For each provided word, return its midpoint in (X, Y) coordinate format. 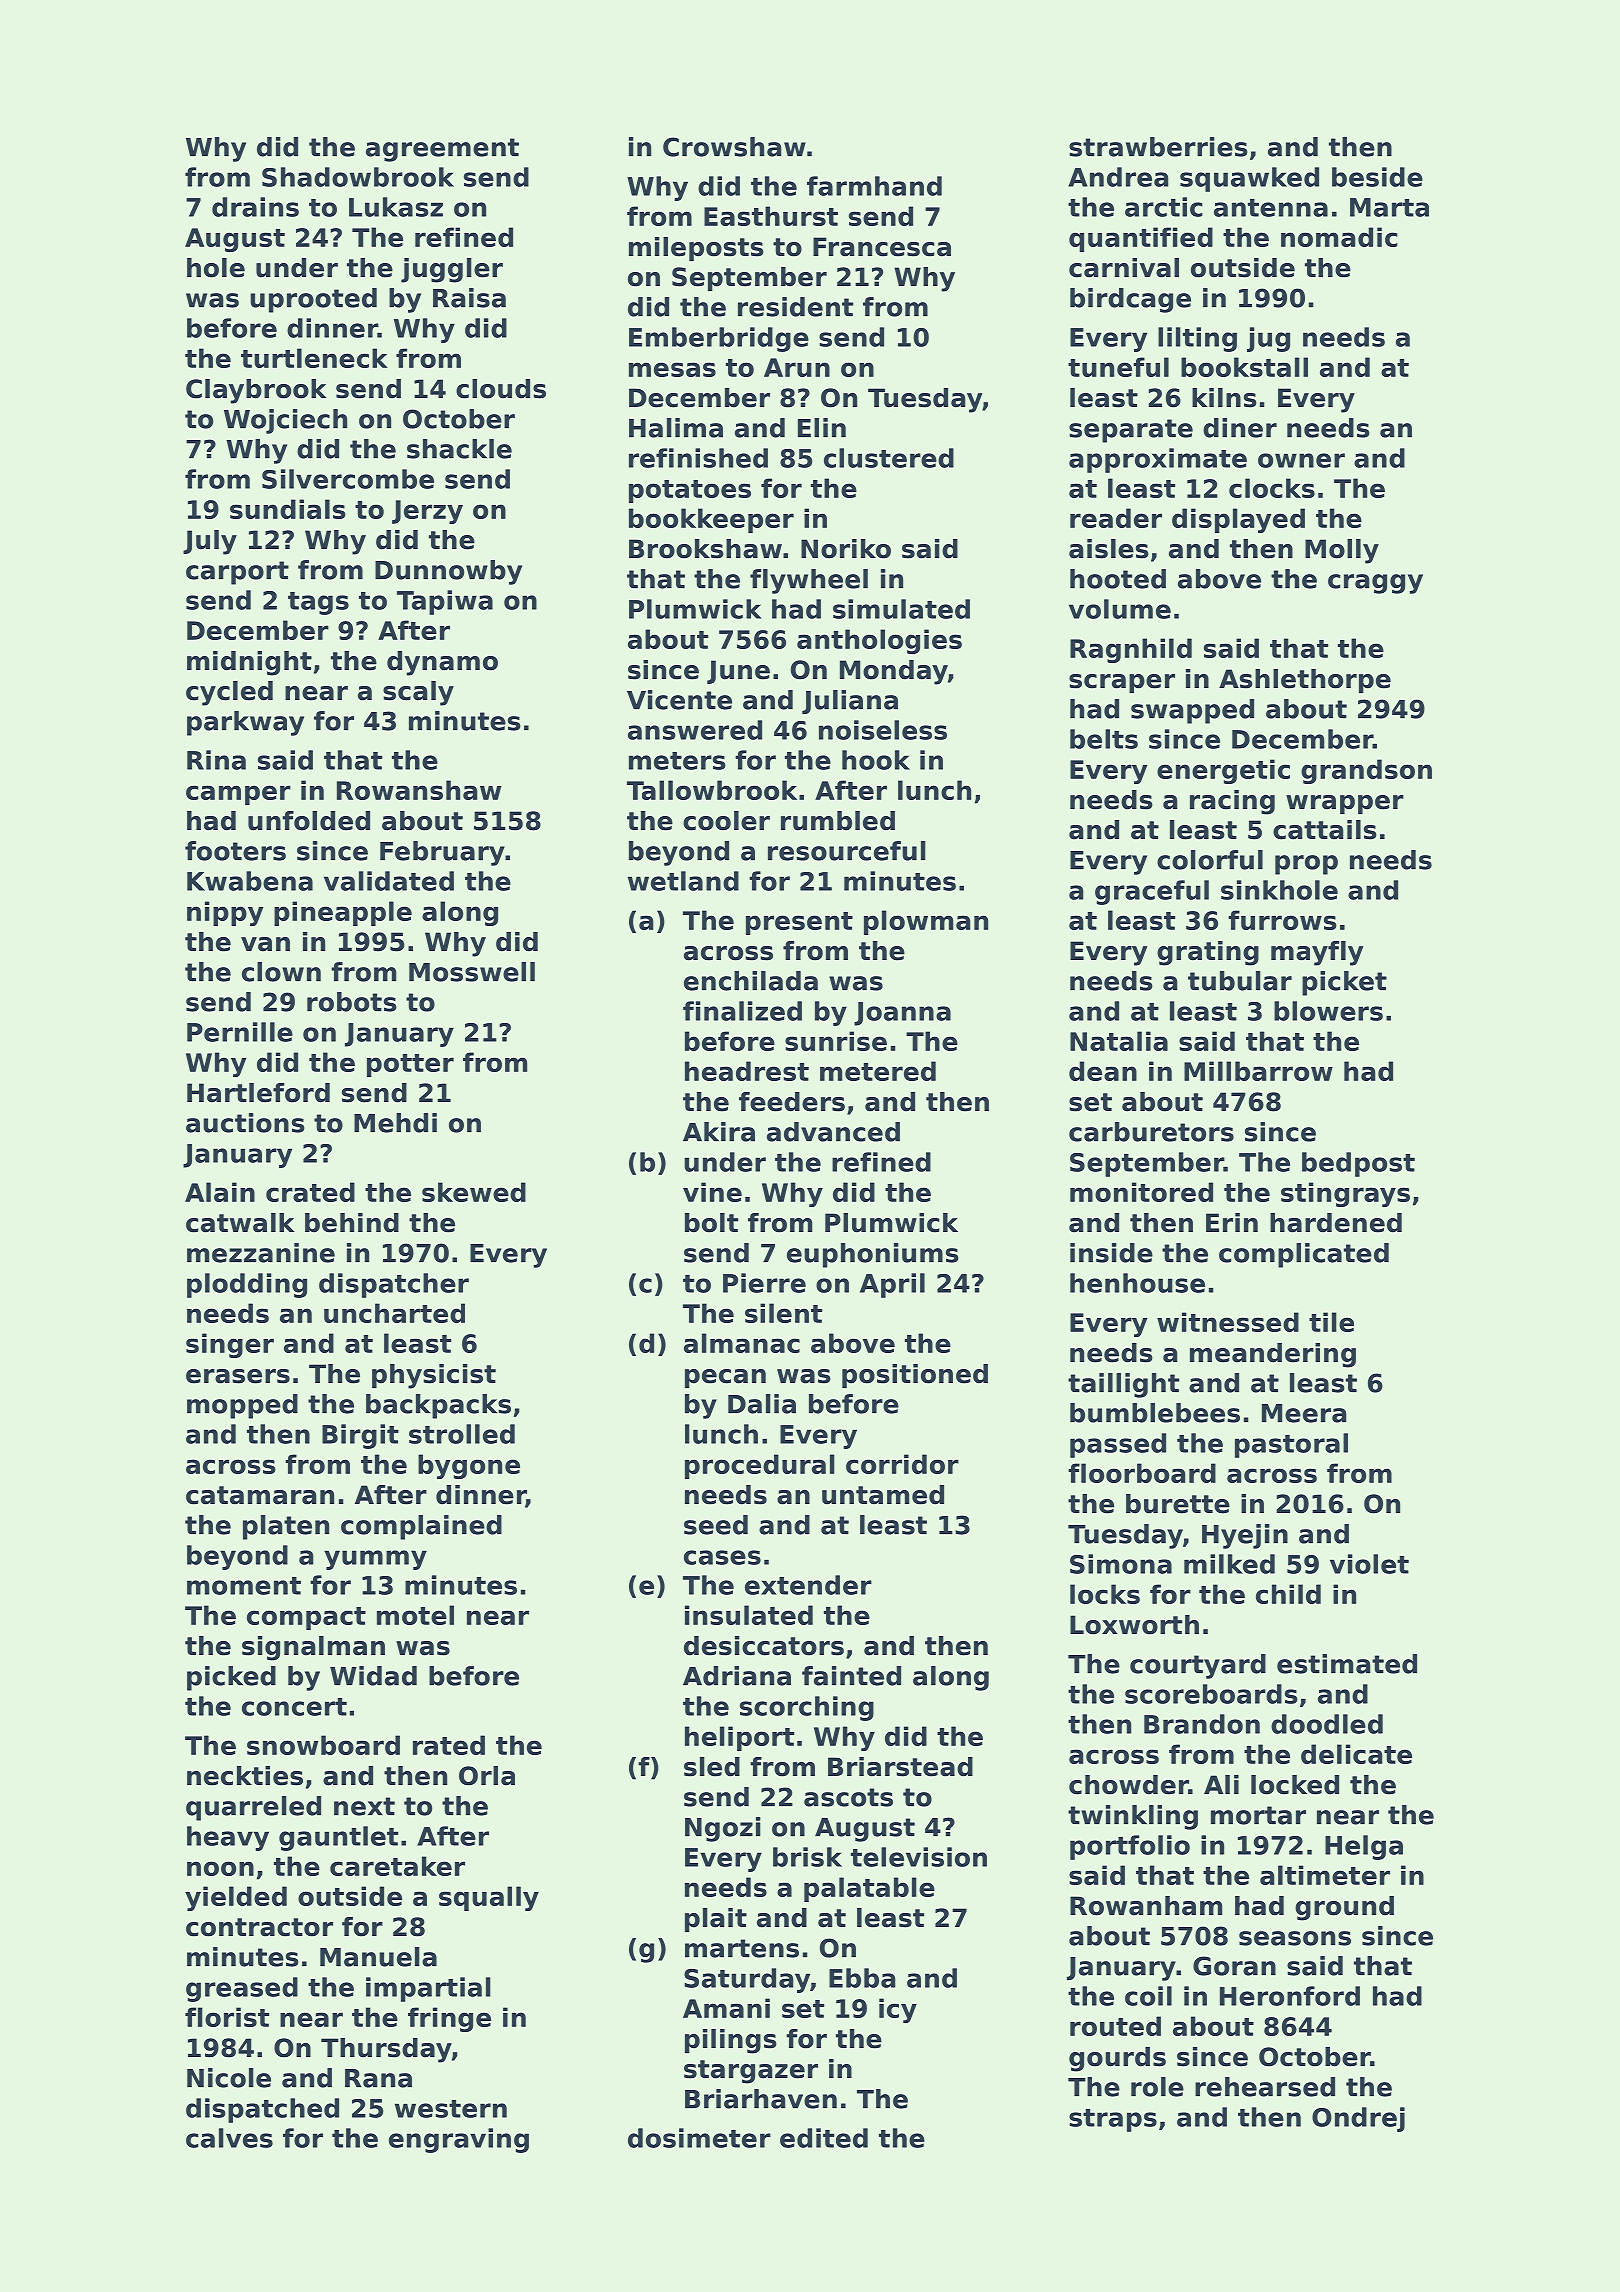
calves (229, 2138)
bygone (469, 1466)
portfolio (1130, 1847)
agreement (442, 150)
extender (808, 1585)
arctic (1163, 207)
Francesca (882, 247)
